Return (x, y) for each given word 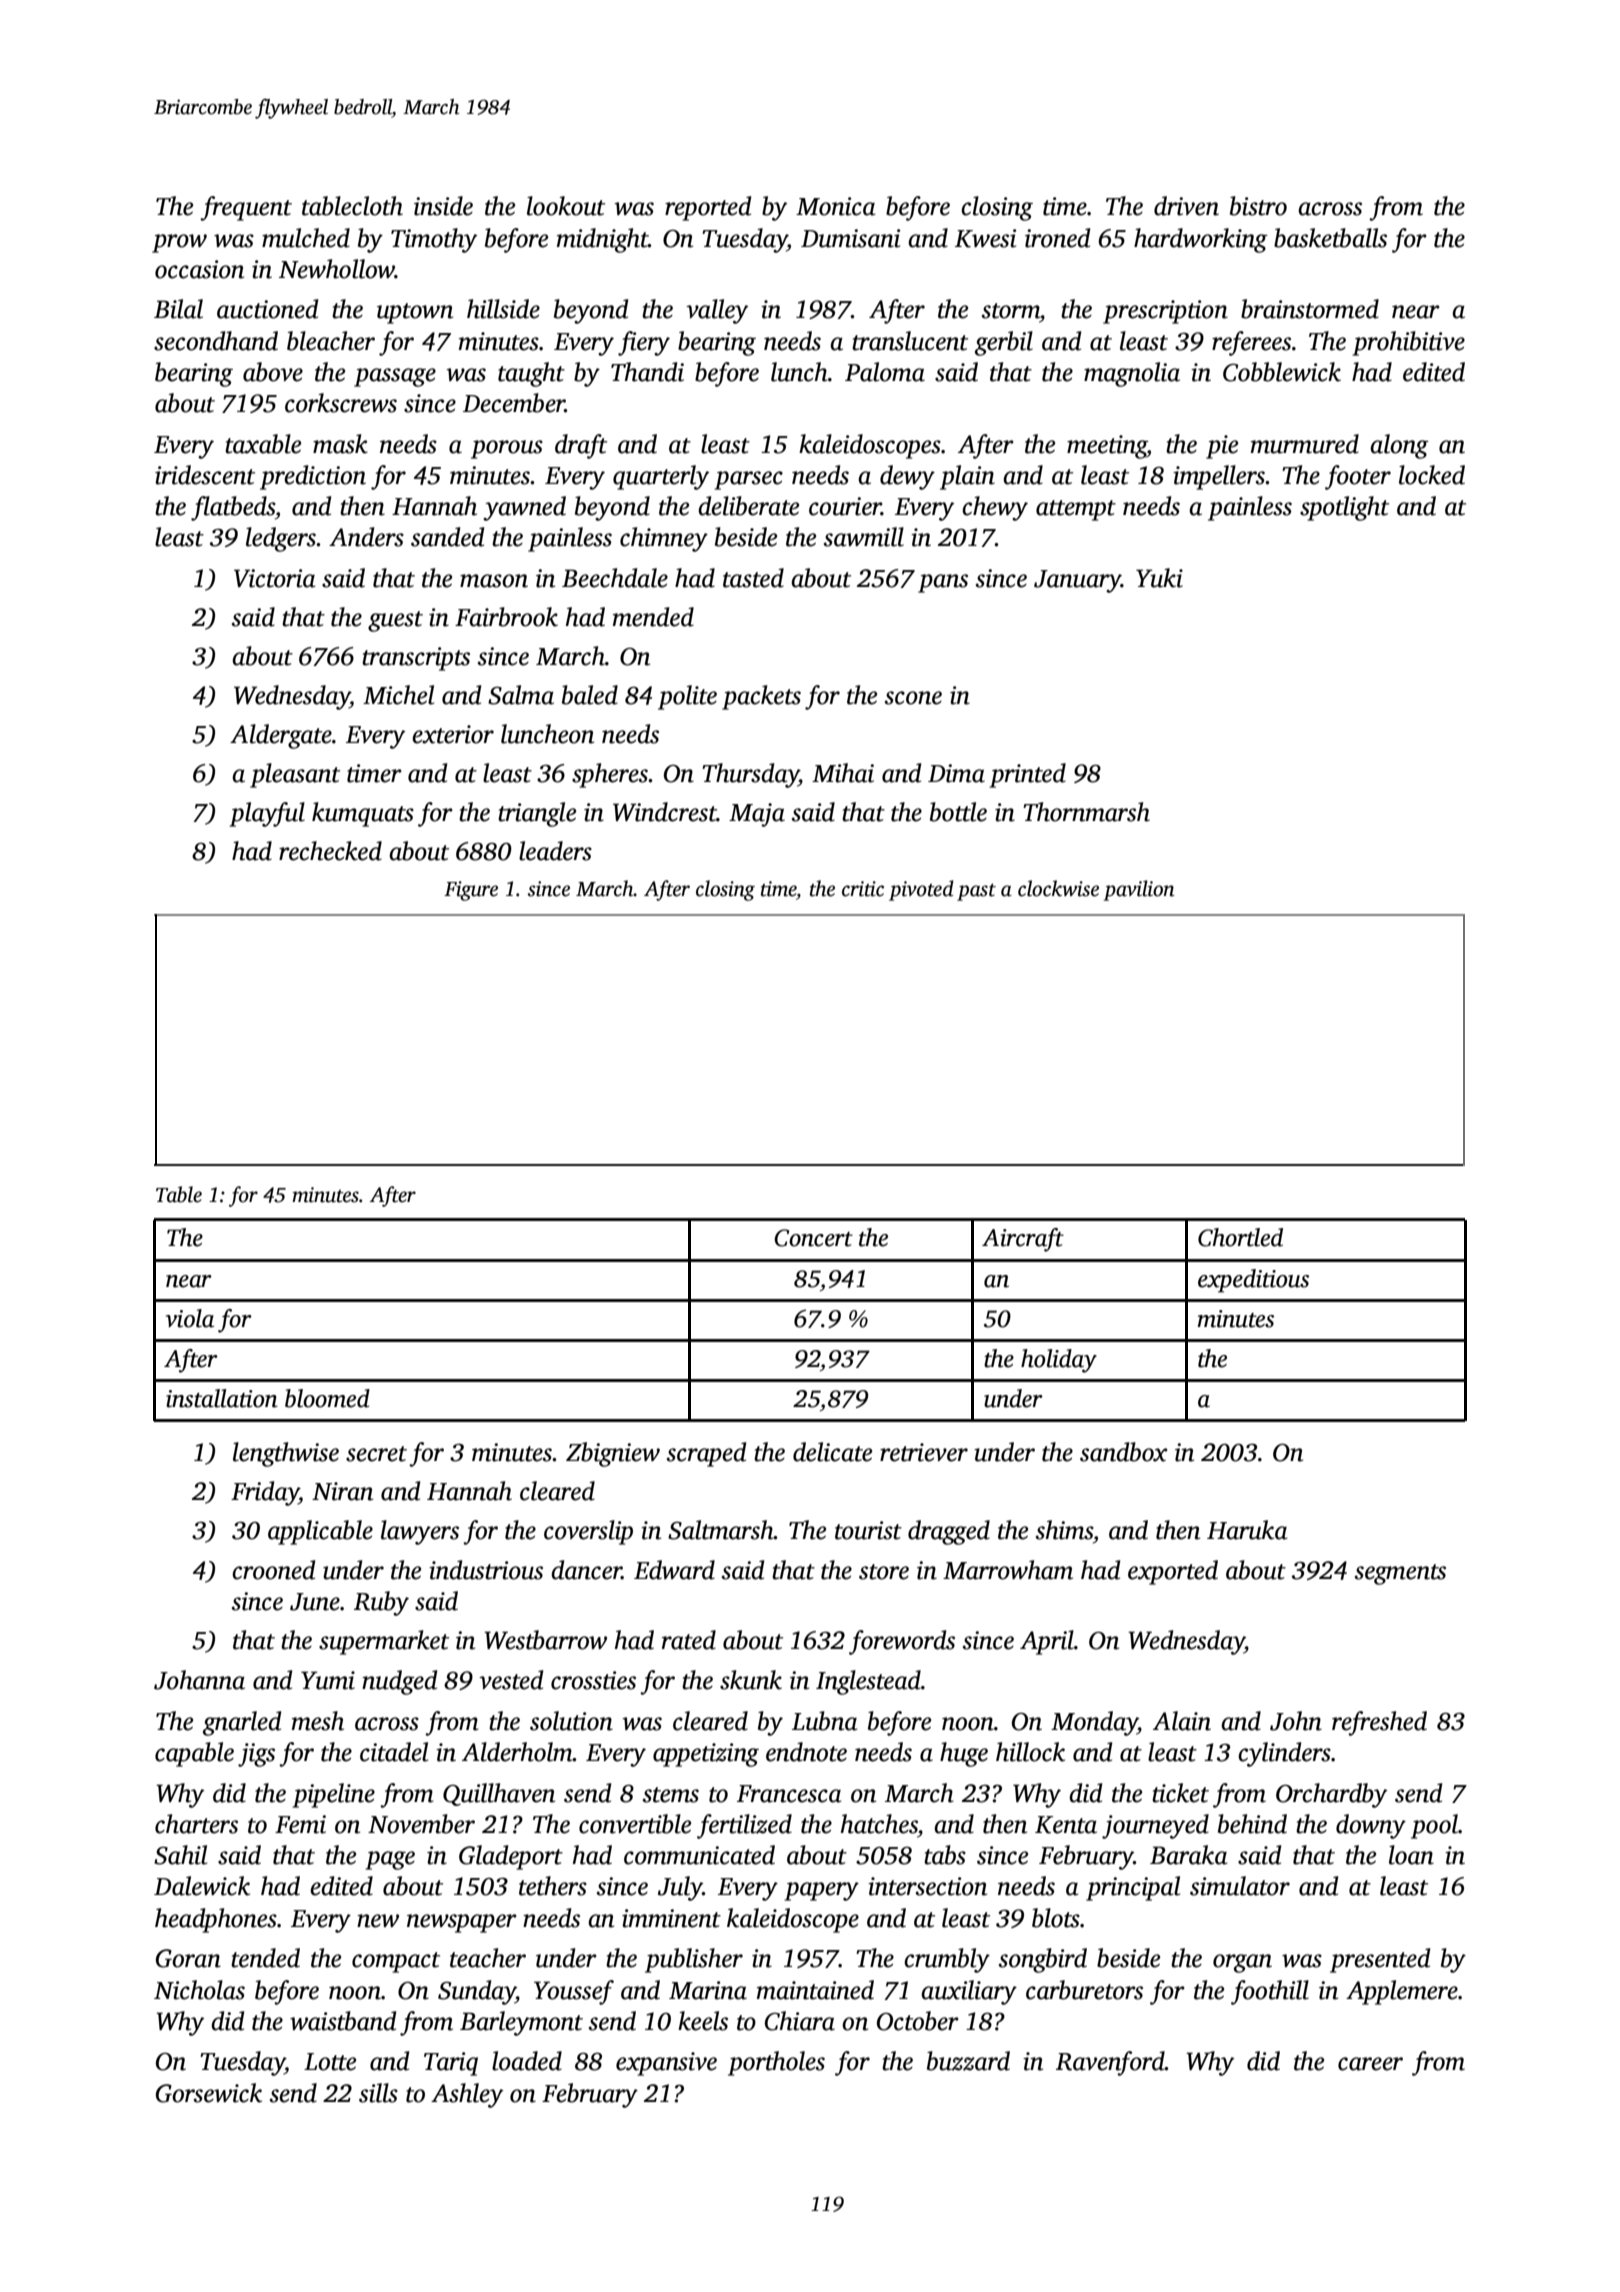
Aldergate (281, 736)
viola (190, 1318)
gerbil (1004, 343)
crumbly (947, 1960)
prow (179, 243)
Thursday (750, 775)
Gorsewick (209, 2093)
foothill (1270, 1992)
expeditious (1253, 1281)
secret (376, 1454)
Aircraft (1023, 1240)
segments (1400, 1574)
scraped (706, 1454)
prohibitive (1409, 343)
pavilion (1139, 890)
